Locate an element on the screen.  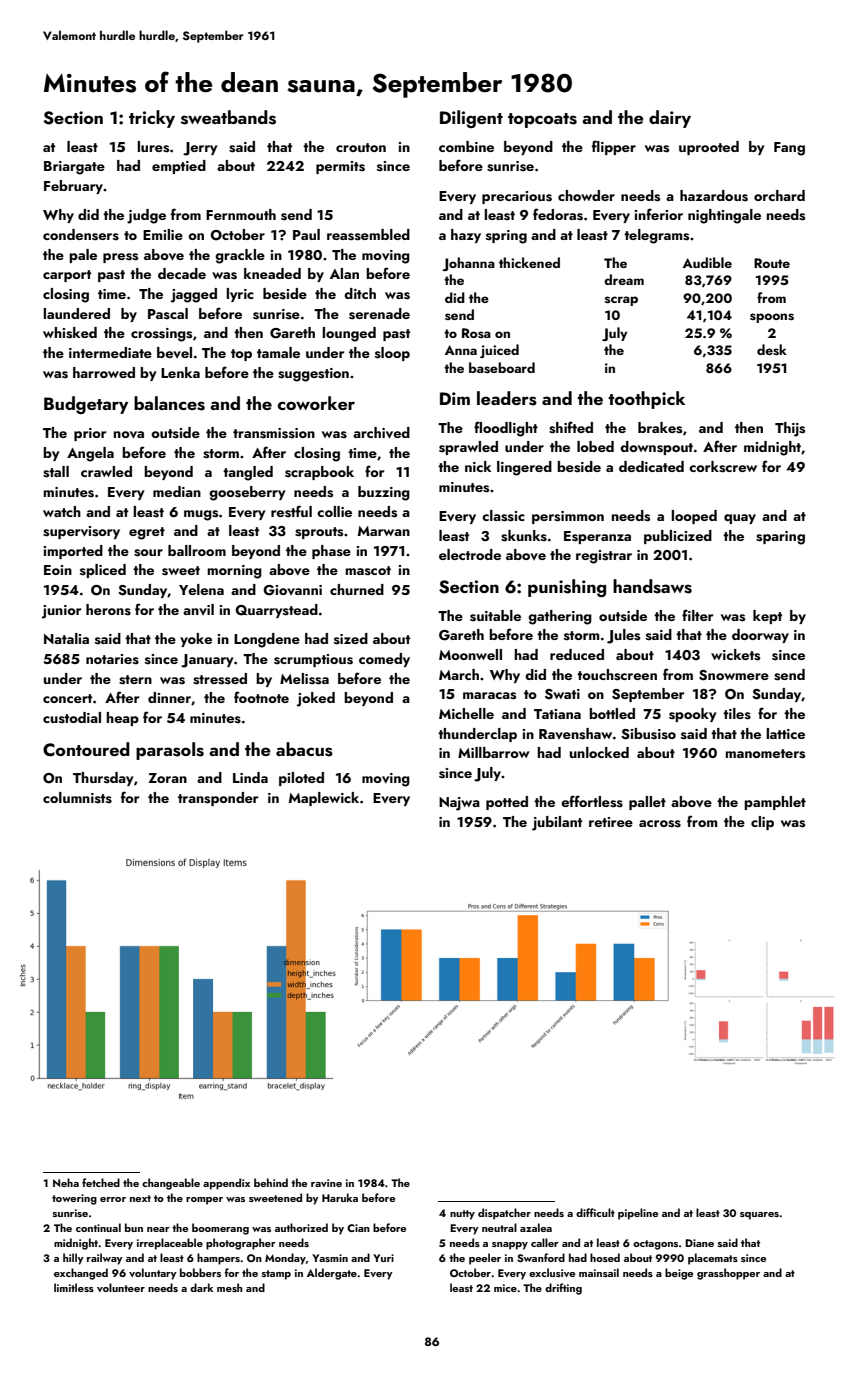
Maplewick is located at coordinates (324, 799).
